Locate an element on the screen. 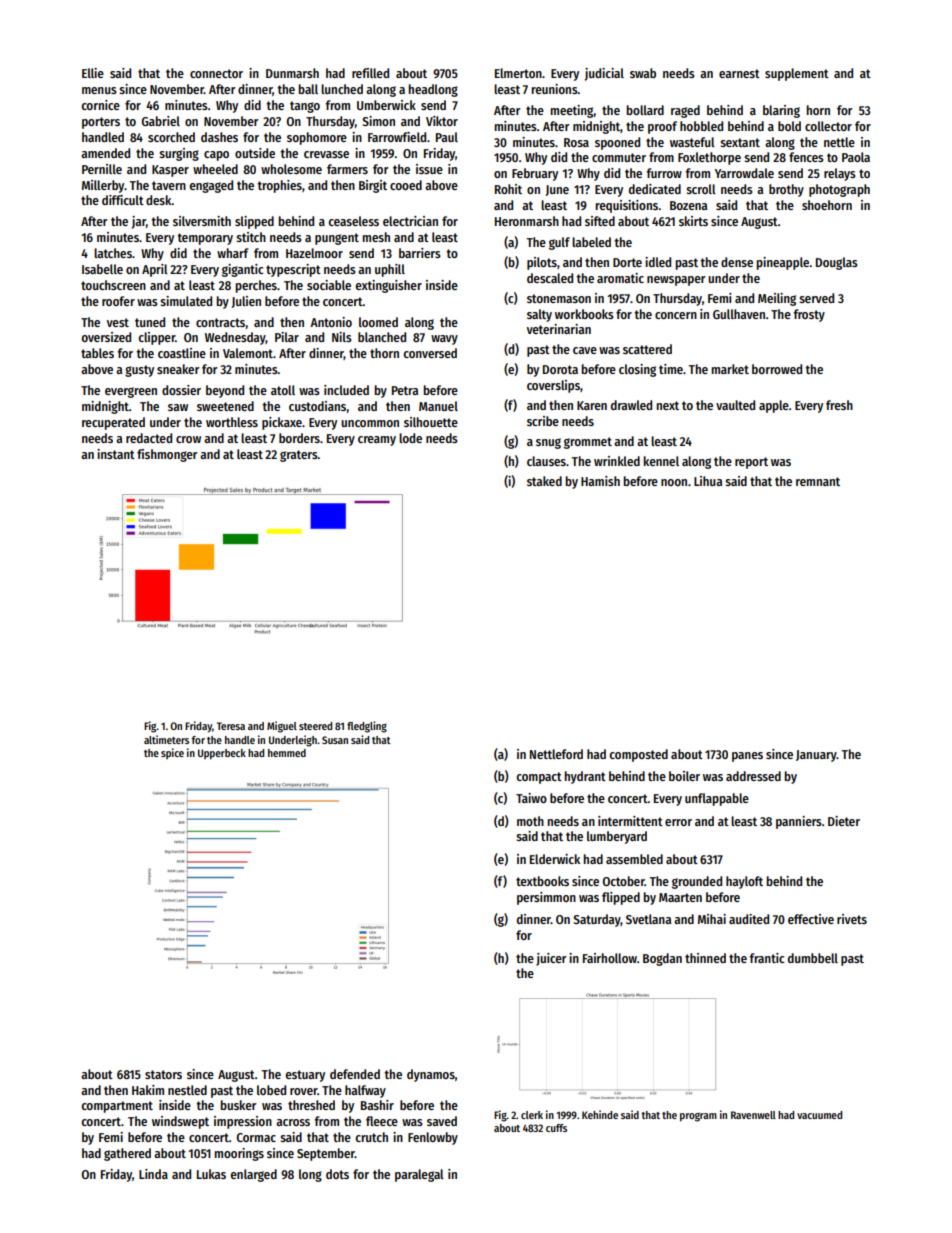  Ravenwell is located at coordinates (753, 1115).
